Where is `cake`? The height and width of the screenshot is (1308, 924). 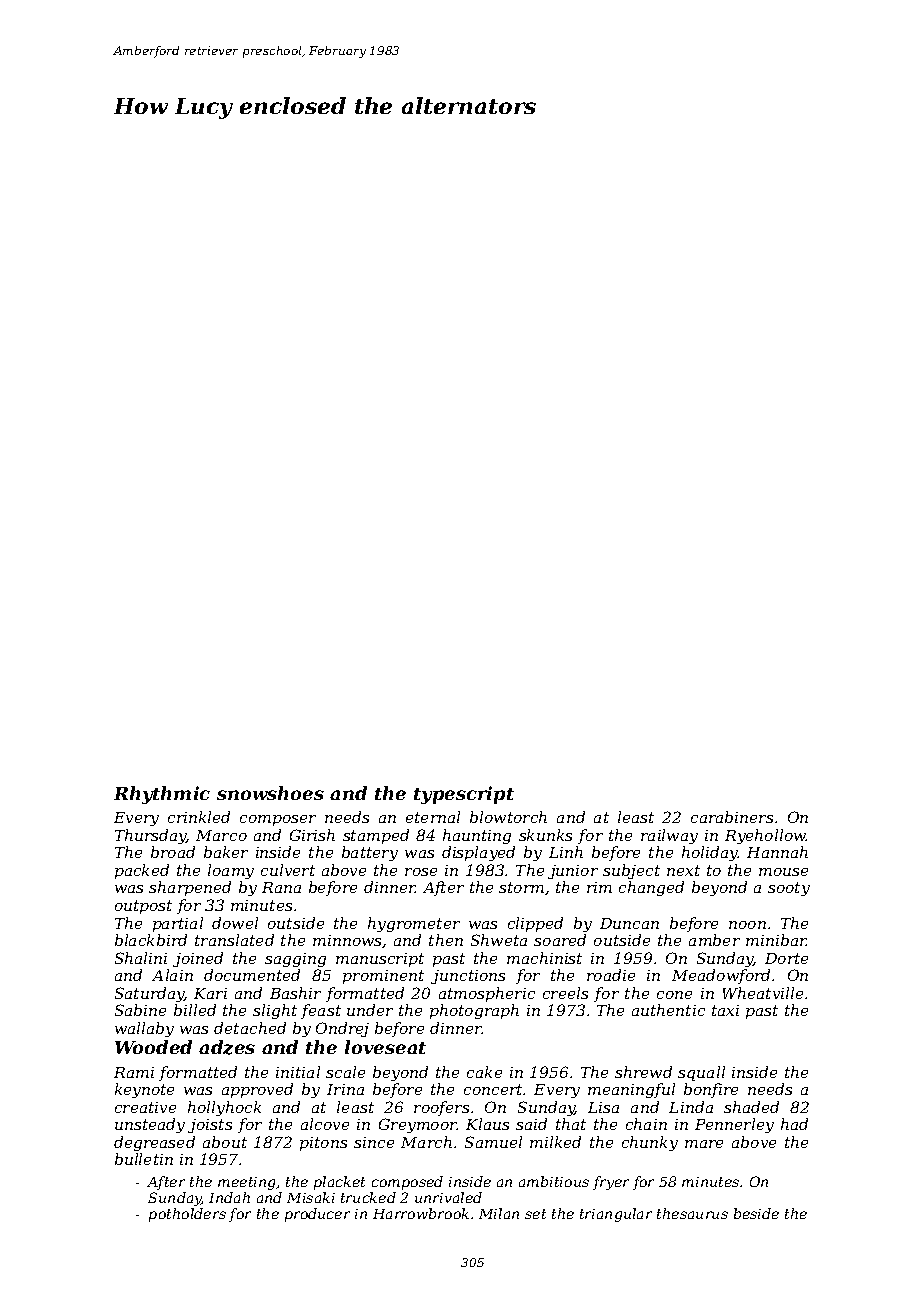 cake is located at coordinates (484, 1072).
